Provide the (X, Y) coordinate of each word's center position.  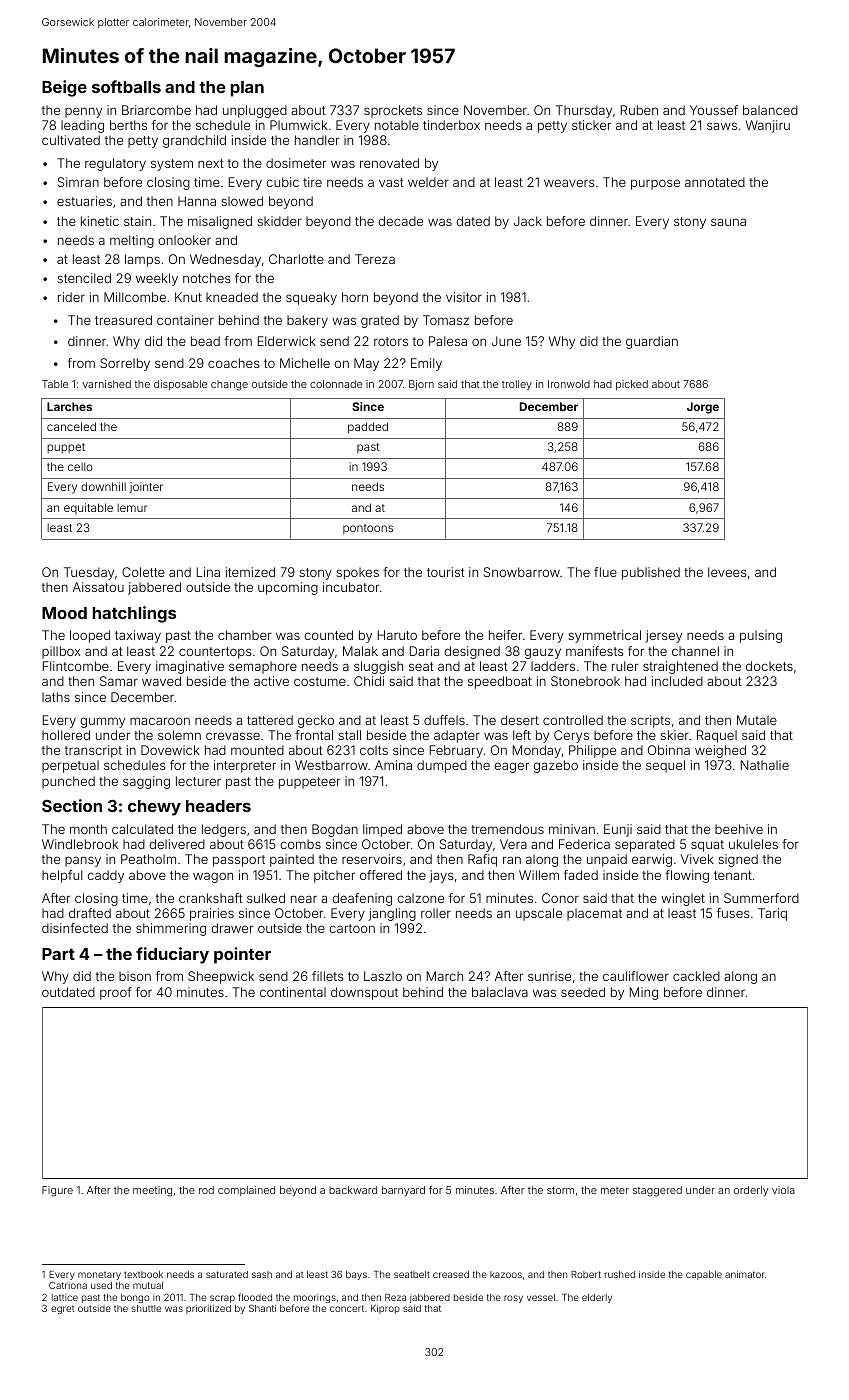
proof (116, 993)
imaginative (190, 667)
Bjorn (421, 385)
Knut (188, 297)
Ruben (639, 110)
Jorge (703, 408)
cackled (696, 976)
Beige (64, 88)
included (677, 681)
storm (560, 1190)
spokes (357, 573)
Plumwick (299, 125)
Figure (57, 1191)
